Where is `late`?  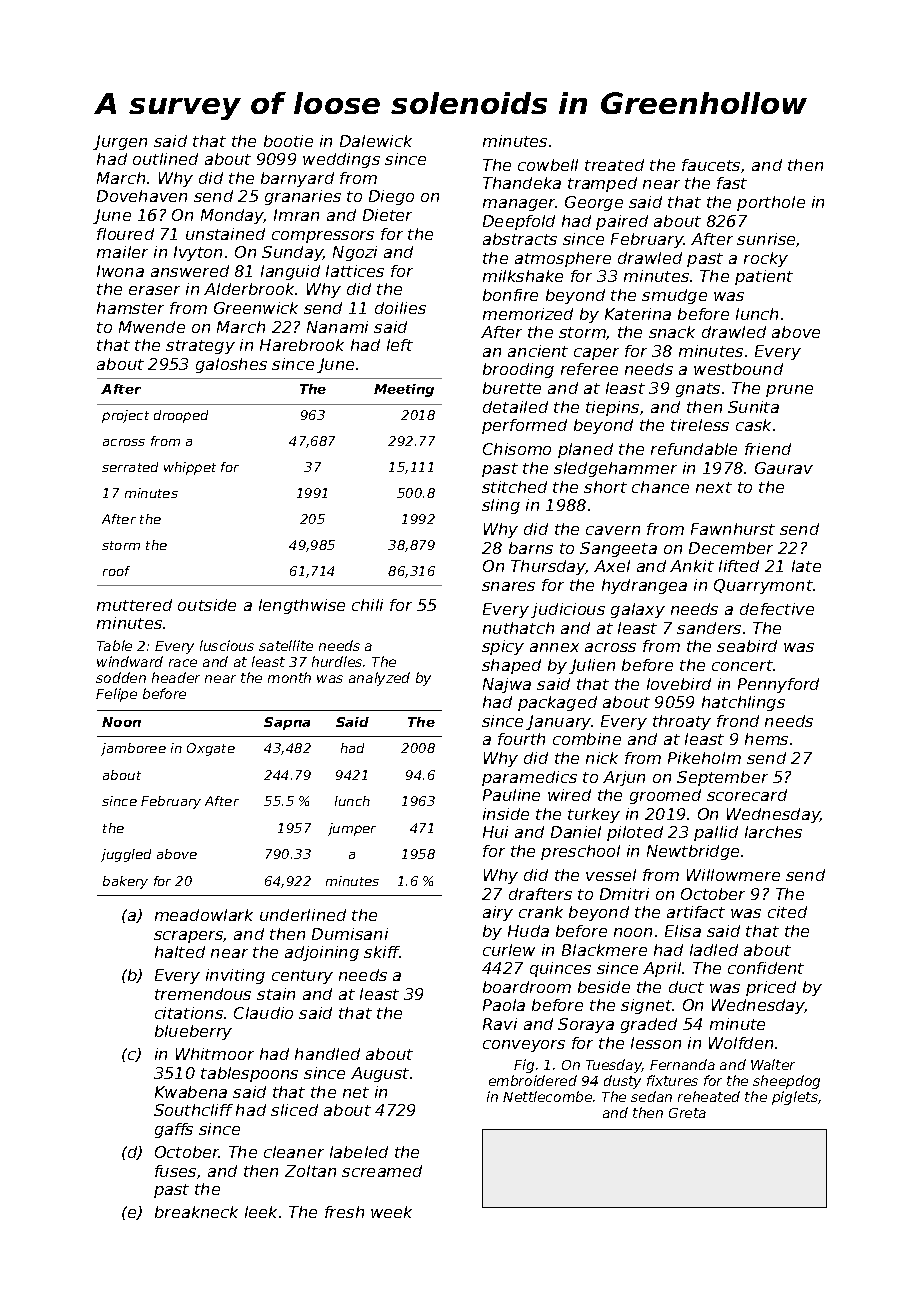
late is located at coordinates (806, 566).
